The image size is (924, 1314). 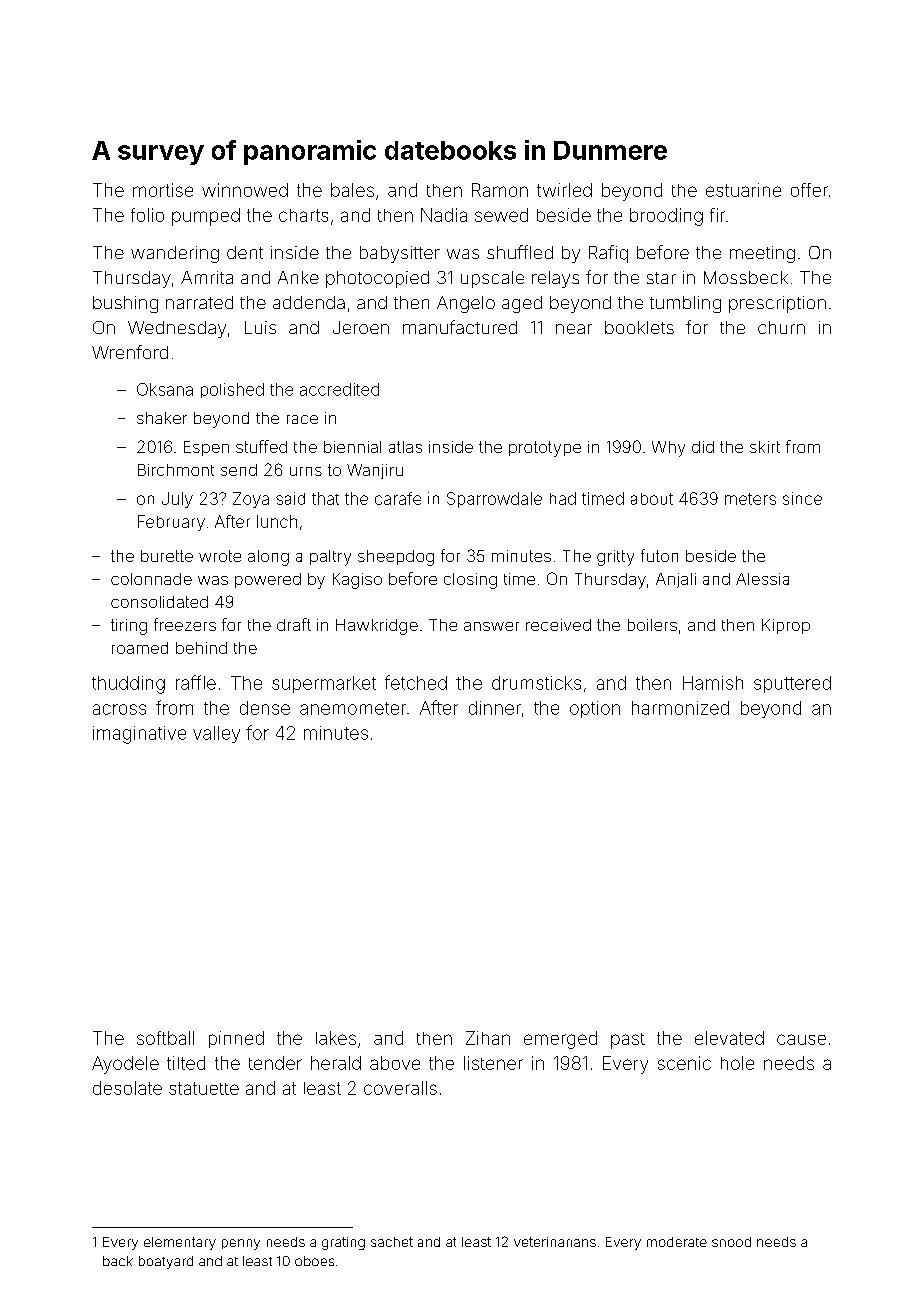 What do you see at coordinates (488, 1038) in the screenshot?
I see `Zihan` at bounding box center [488, 1038].
